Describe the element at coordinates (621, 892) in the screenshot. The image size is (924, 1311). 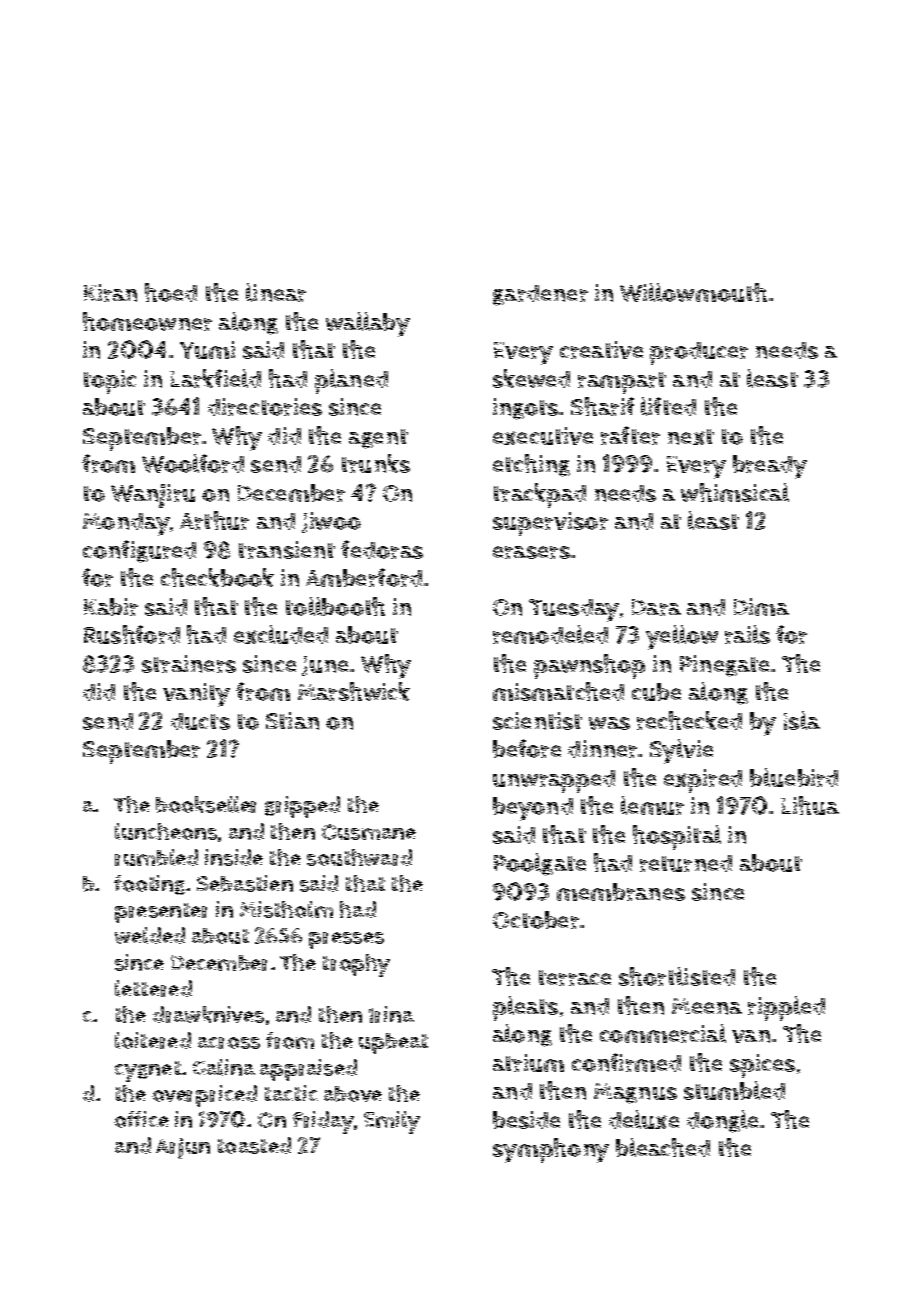
I see `membranes` at that location.
